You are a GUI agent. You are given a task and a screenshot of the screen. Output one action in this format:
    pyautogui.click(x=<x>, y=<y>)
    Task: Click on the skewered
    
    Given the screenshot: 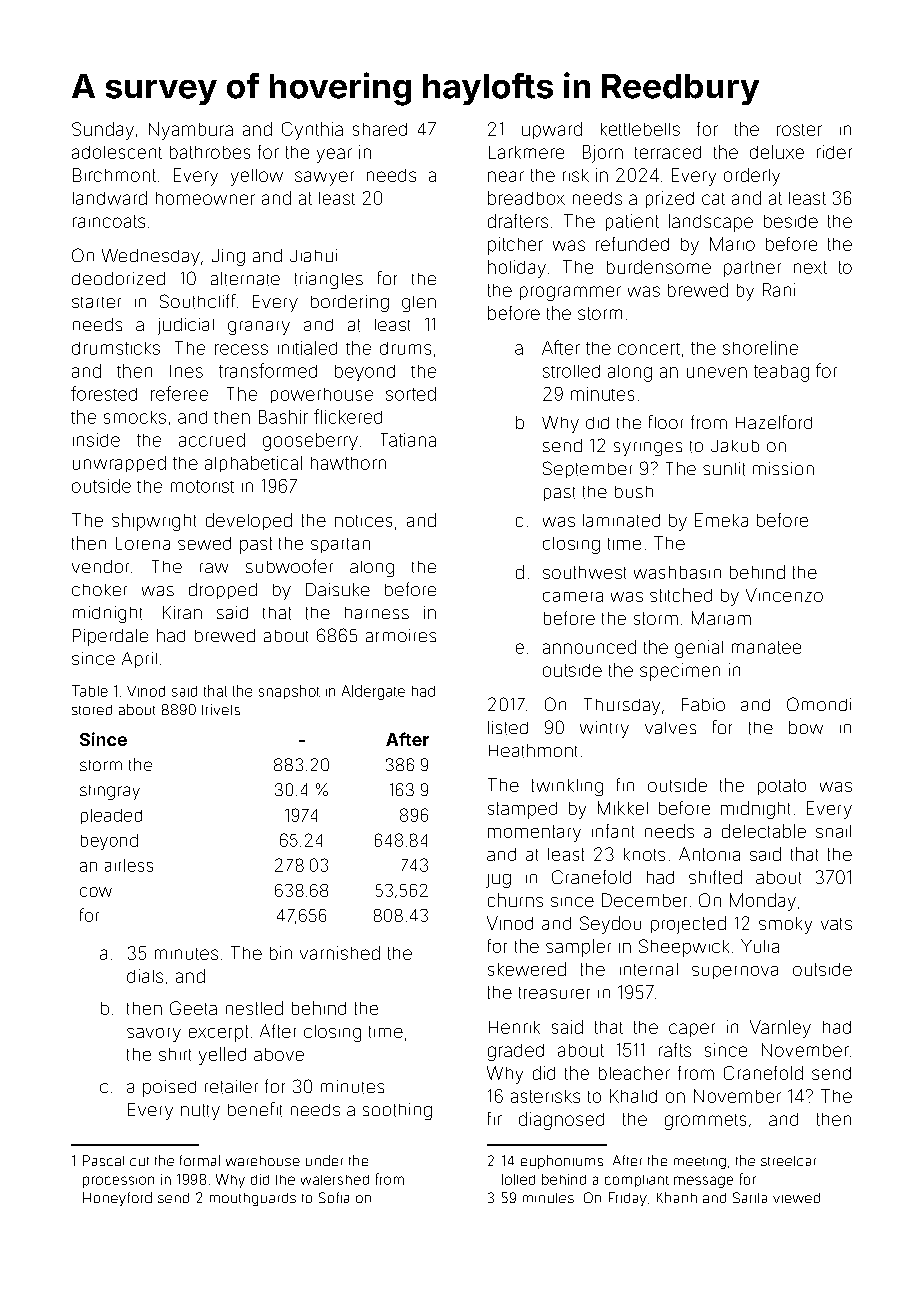 What is the action you would take?
    pyautogui.click(x=527, y=969)
